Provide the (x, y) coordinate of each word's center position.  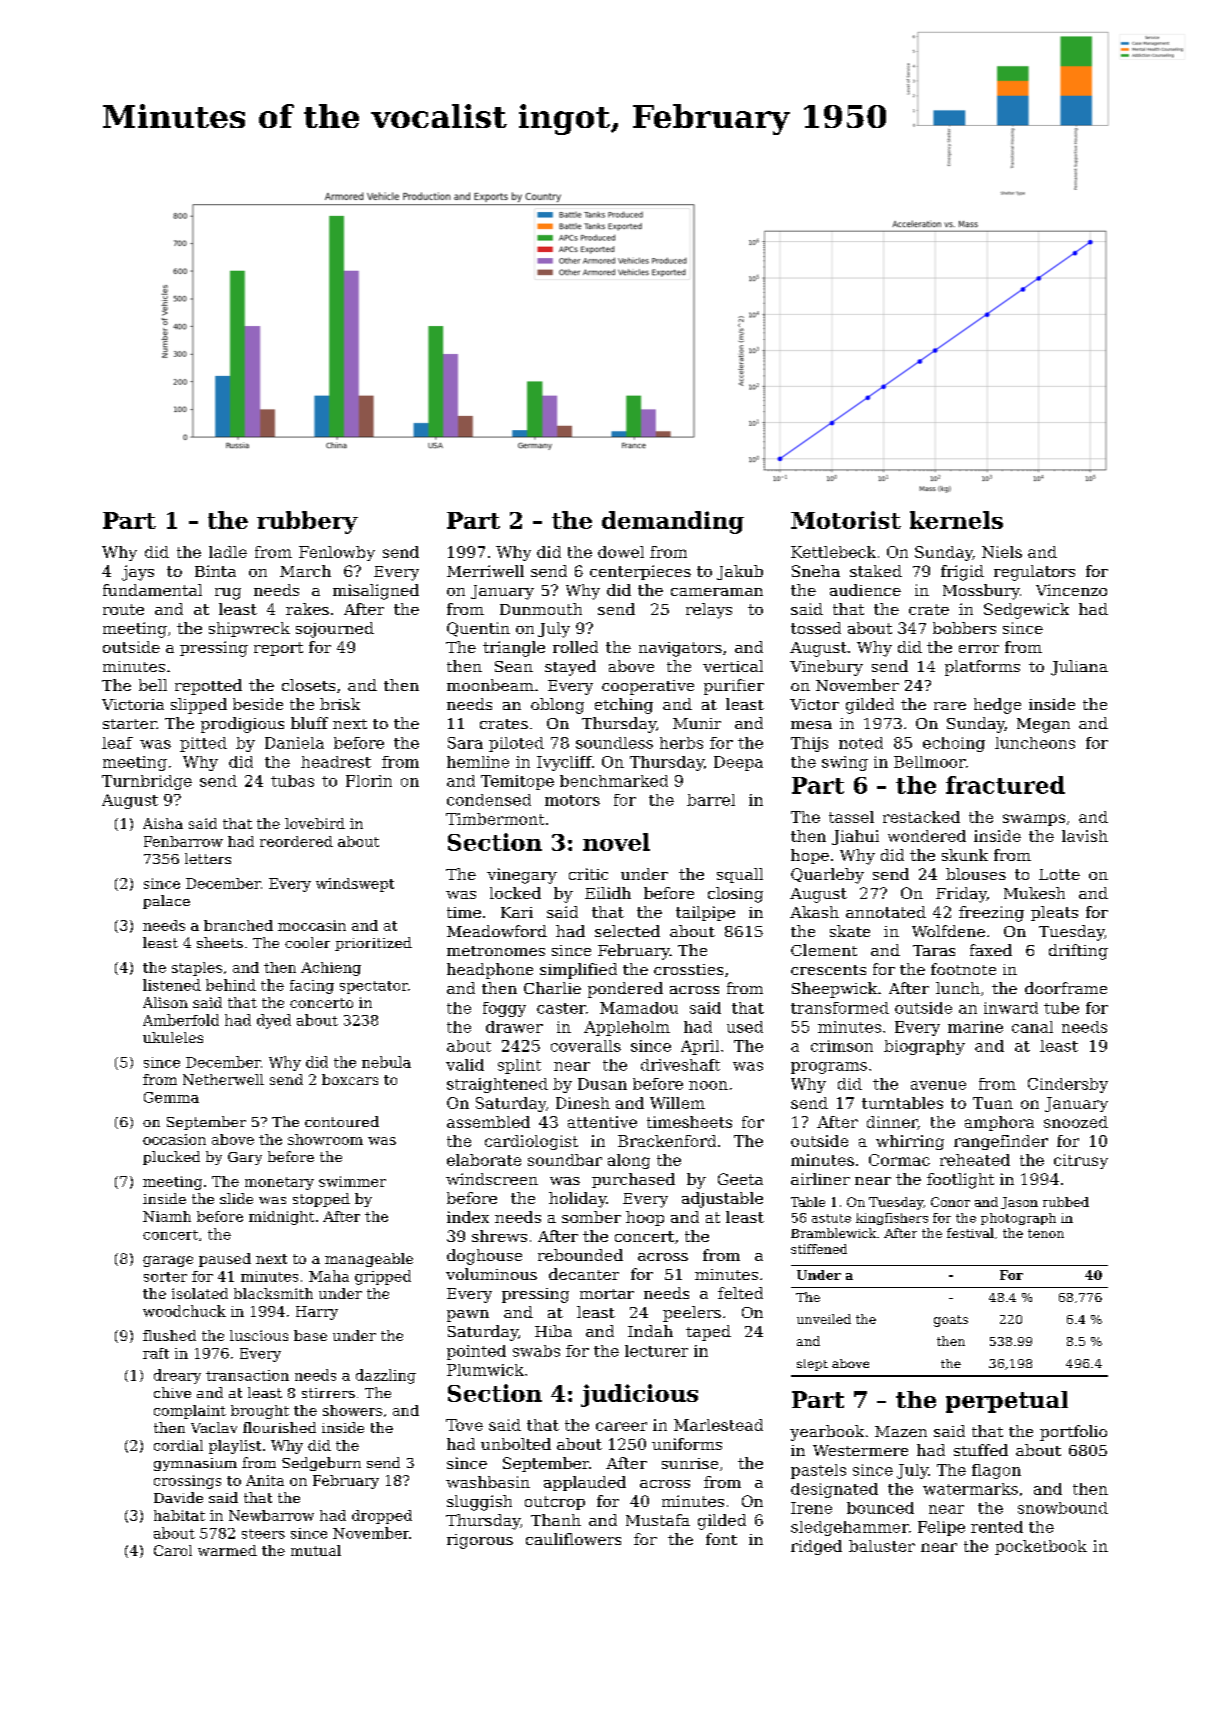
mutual (316, 1550)
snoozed (1076, 1122)
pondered (625, 990)
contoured (342, 1121)
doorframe (1066, 988)
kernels (956, 520)
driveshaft (680, 1065)
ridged (816, 1547)
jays (138, 573)
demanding (673, 522)
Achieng (331, 969)
